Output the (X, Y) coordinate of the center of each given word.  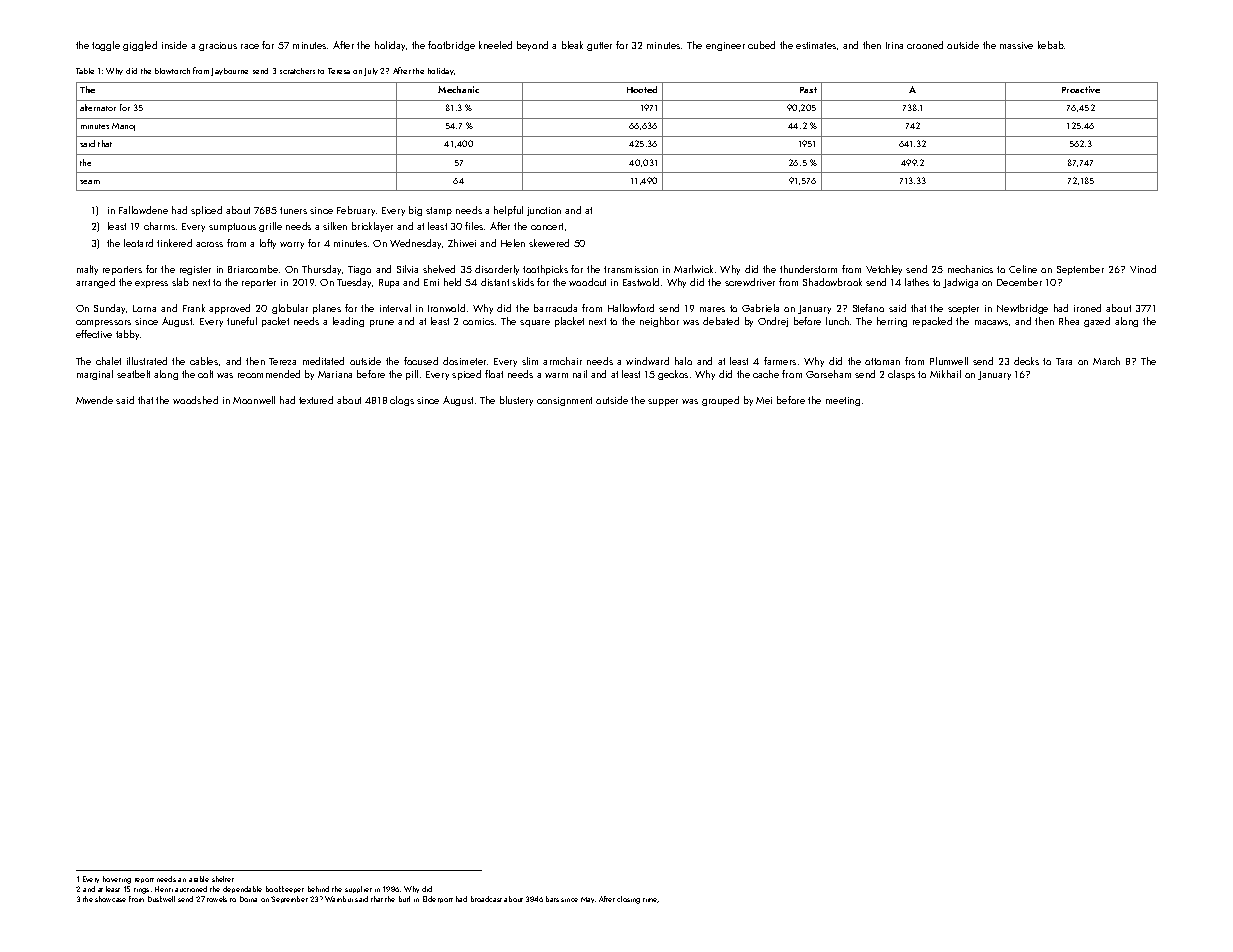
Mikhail (945, 374)
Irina (894, 45)
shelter (223, 879)
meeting (843, 401)
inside (174, 45)
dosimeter (464, 361)
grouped (720, 401)
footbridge (451, 46)
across (209, 244)
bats (552, 899)
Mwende (94, 400)
